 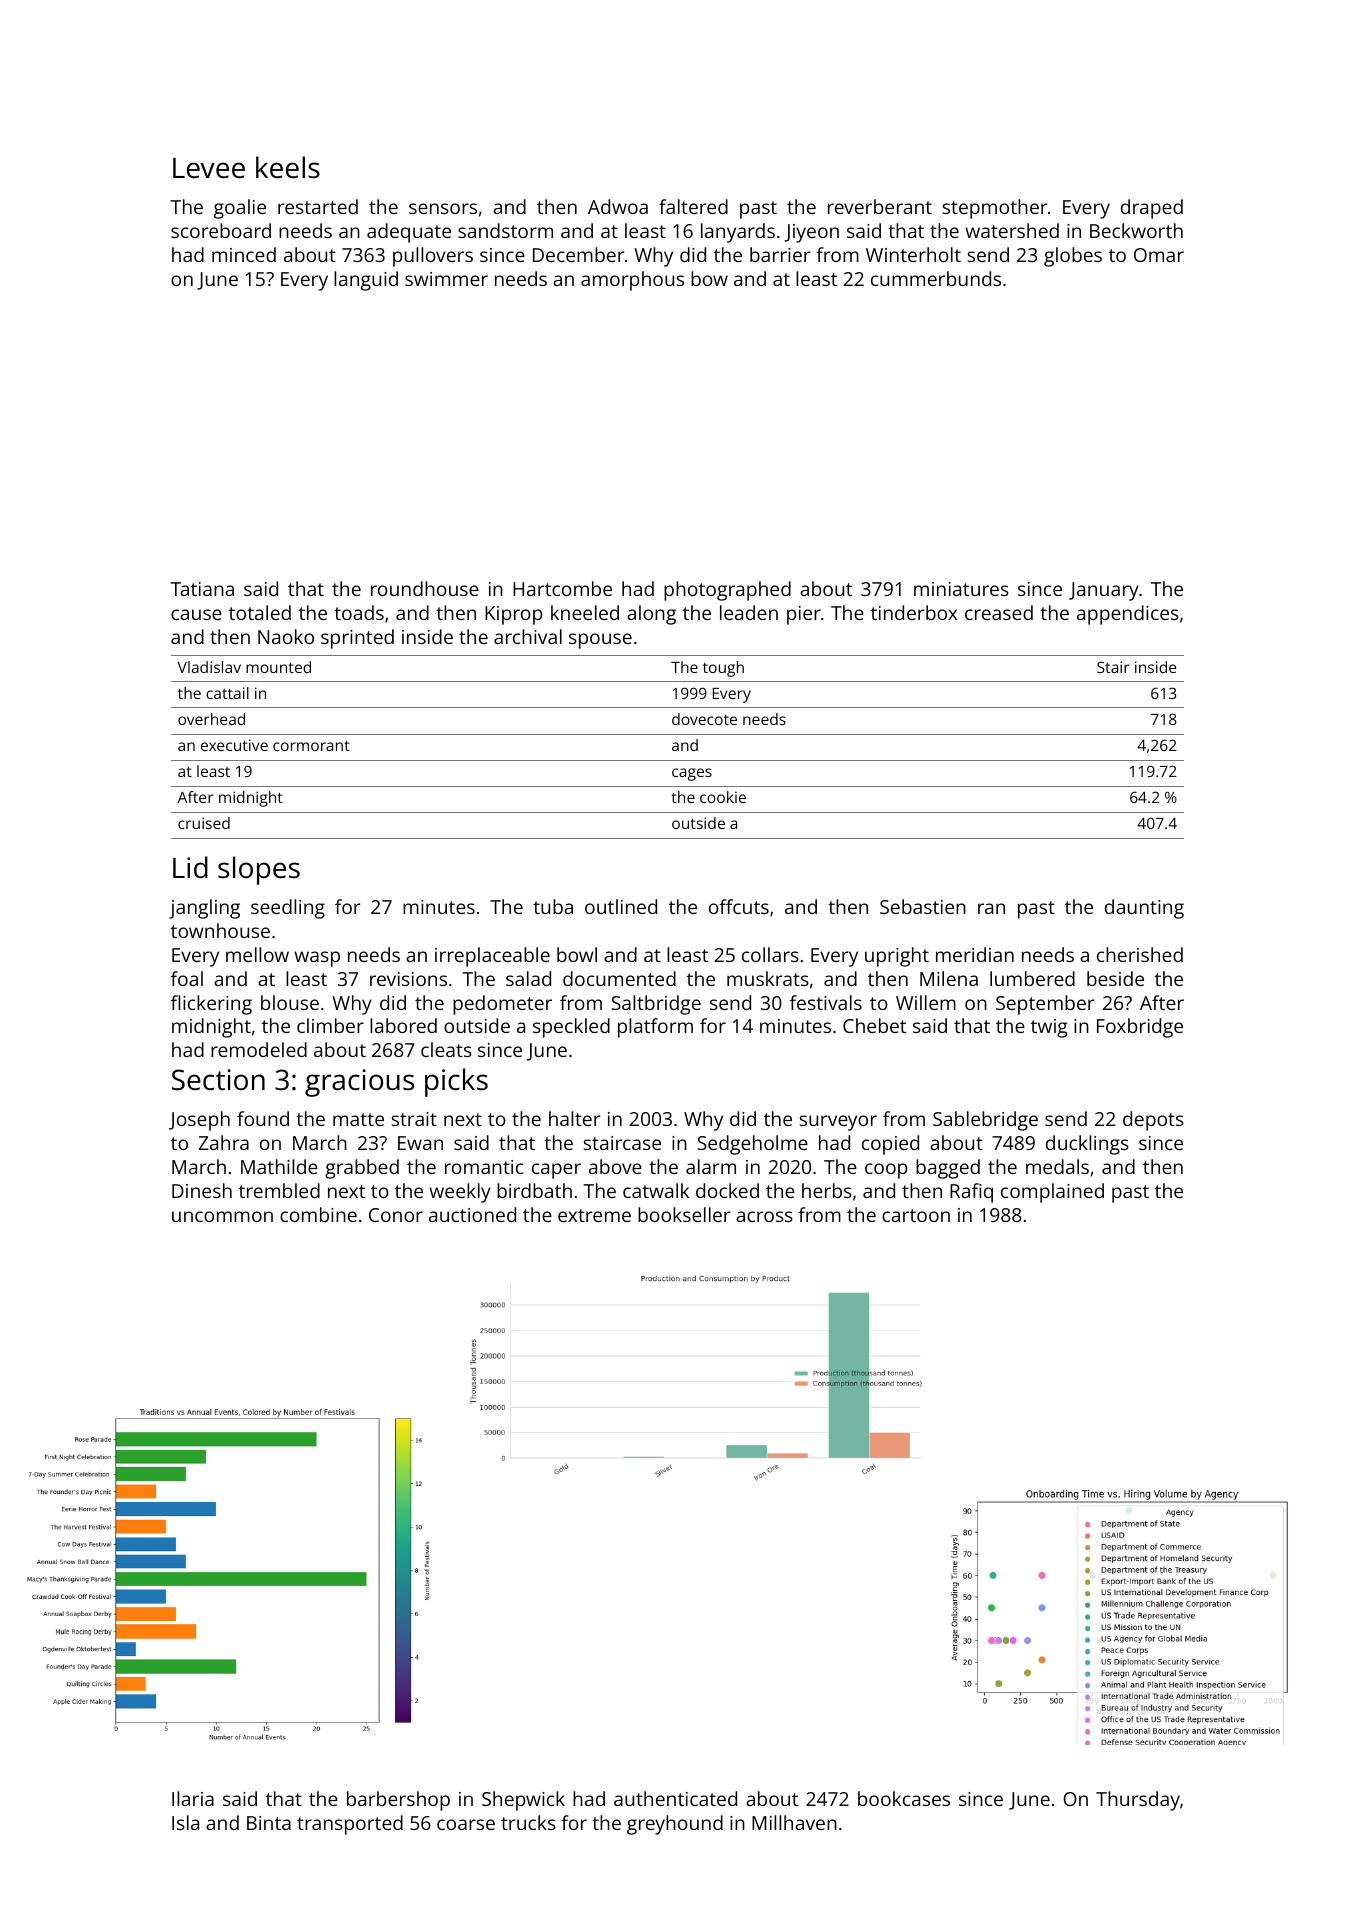 What do you see at coordinates (693, 206) in the document?
I see `faltered` at bounding box center [693, 206].
